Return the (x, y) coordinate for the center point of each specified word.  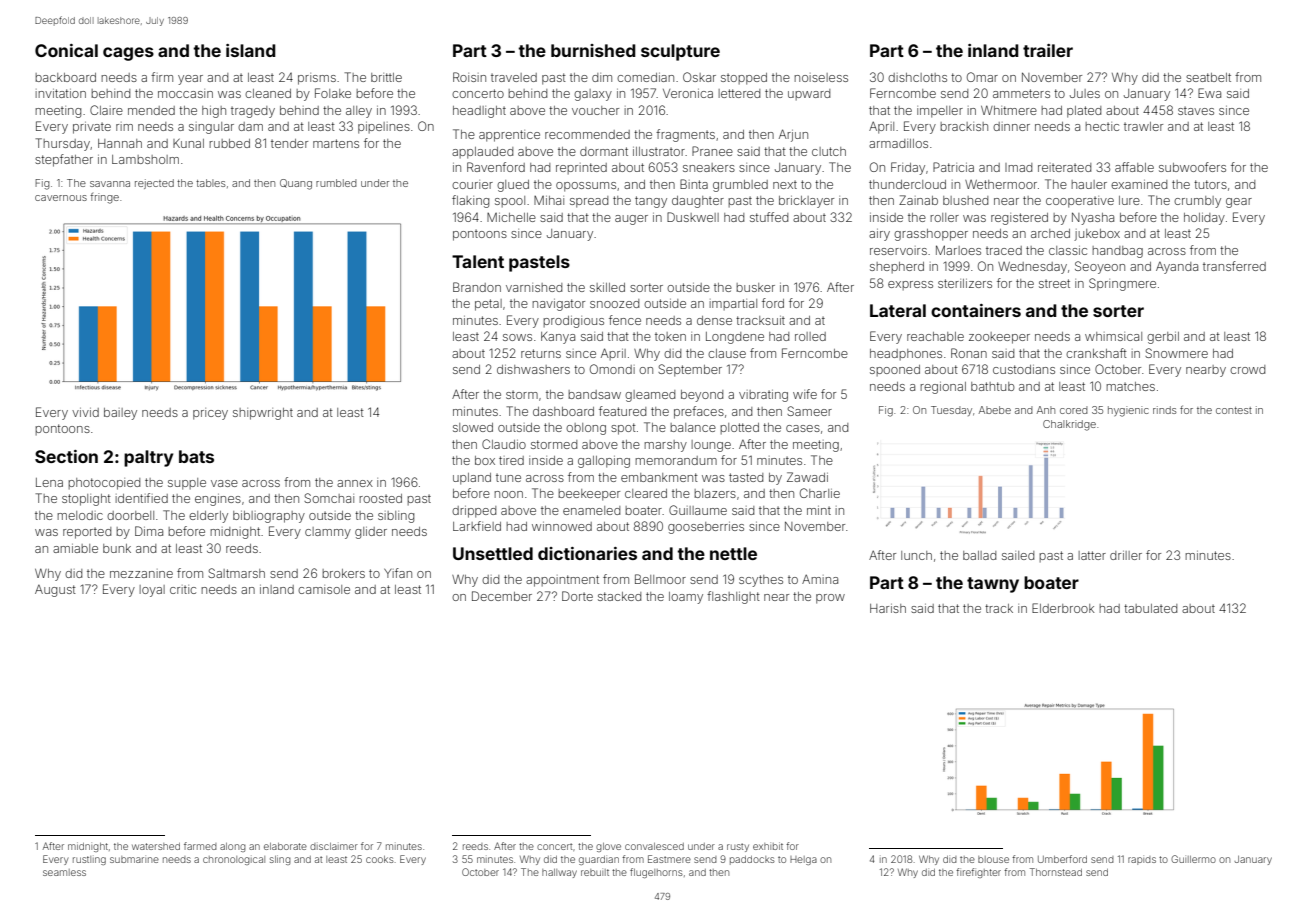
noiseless (821, 77)
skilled (607, 287)
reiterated (1064, 167)
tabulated (1150, 608)
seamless (64, 872)
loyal (152, 591)
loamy (686, 598)
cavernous (61, 198)
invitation (61, 93)
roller (944, 217)
